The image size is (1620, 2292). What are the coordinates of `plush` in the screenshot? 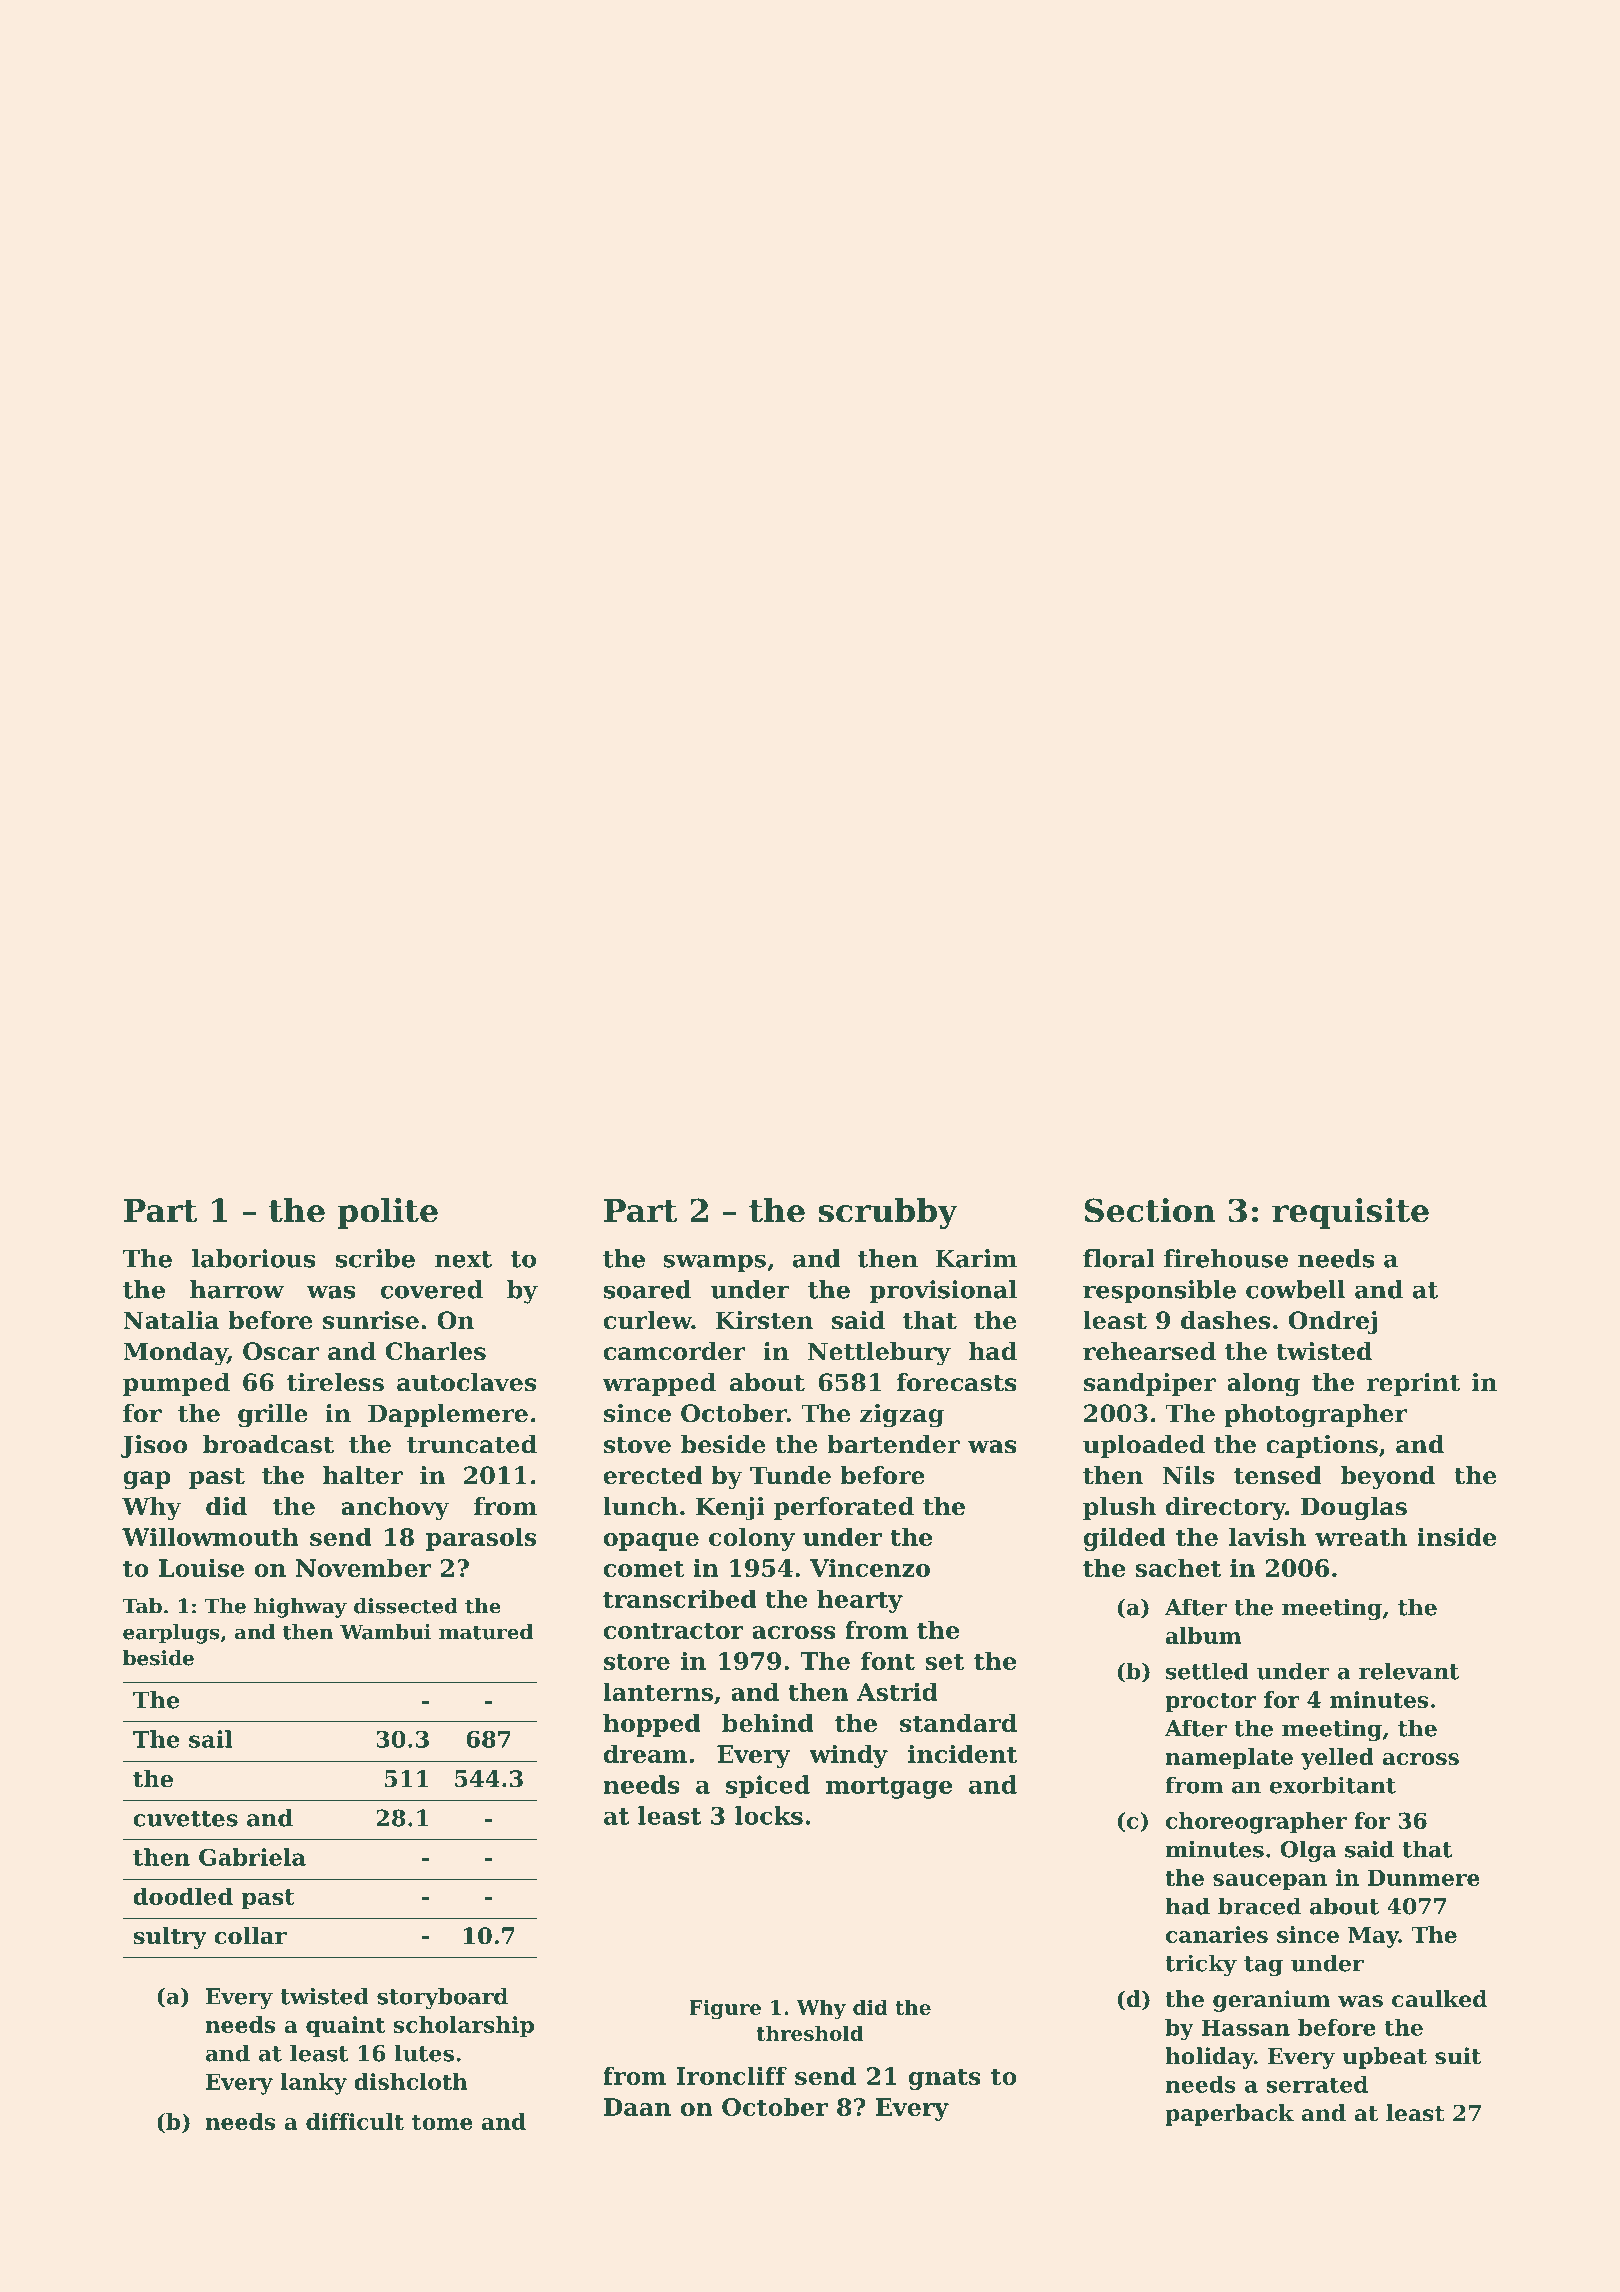 It's located at (1119, 1508).
